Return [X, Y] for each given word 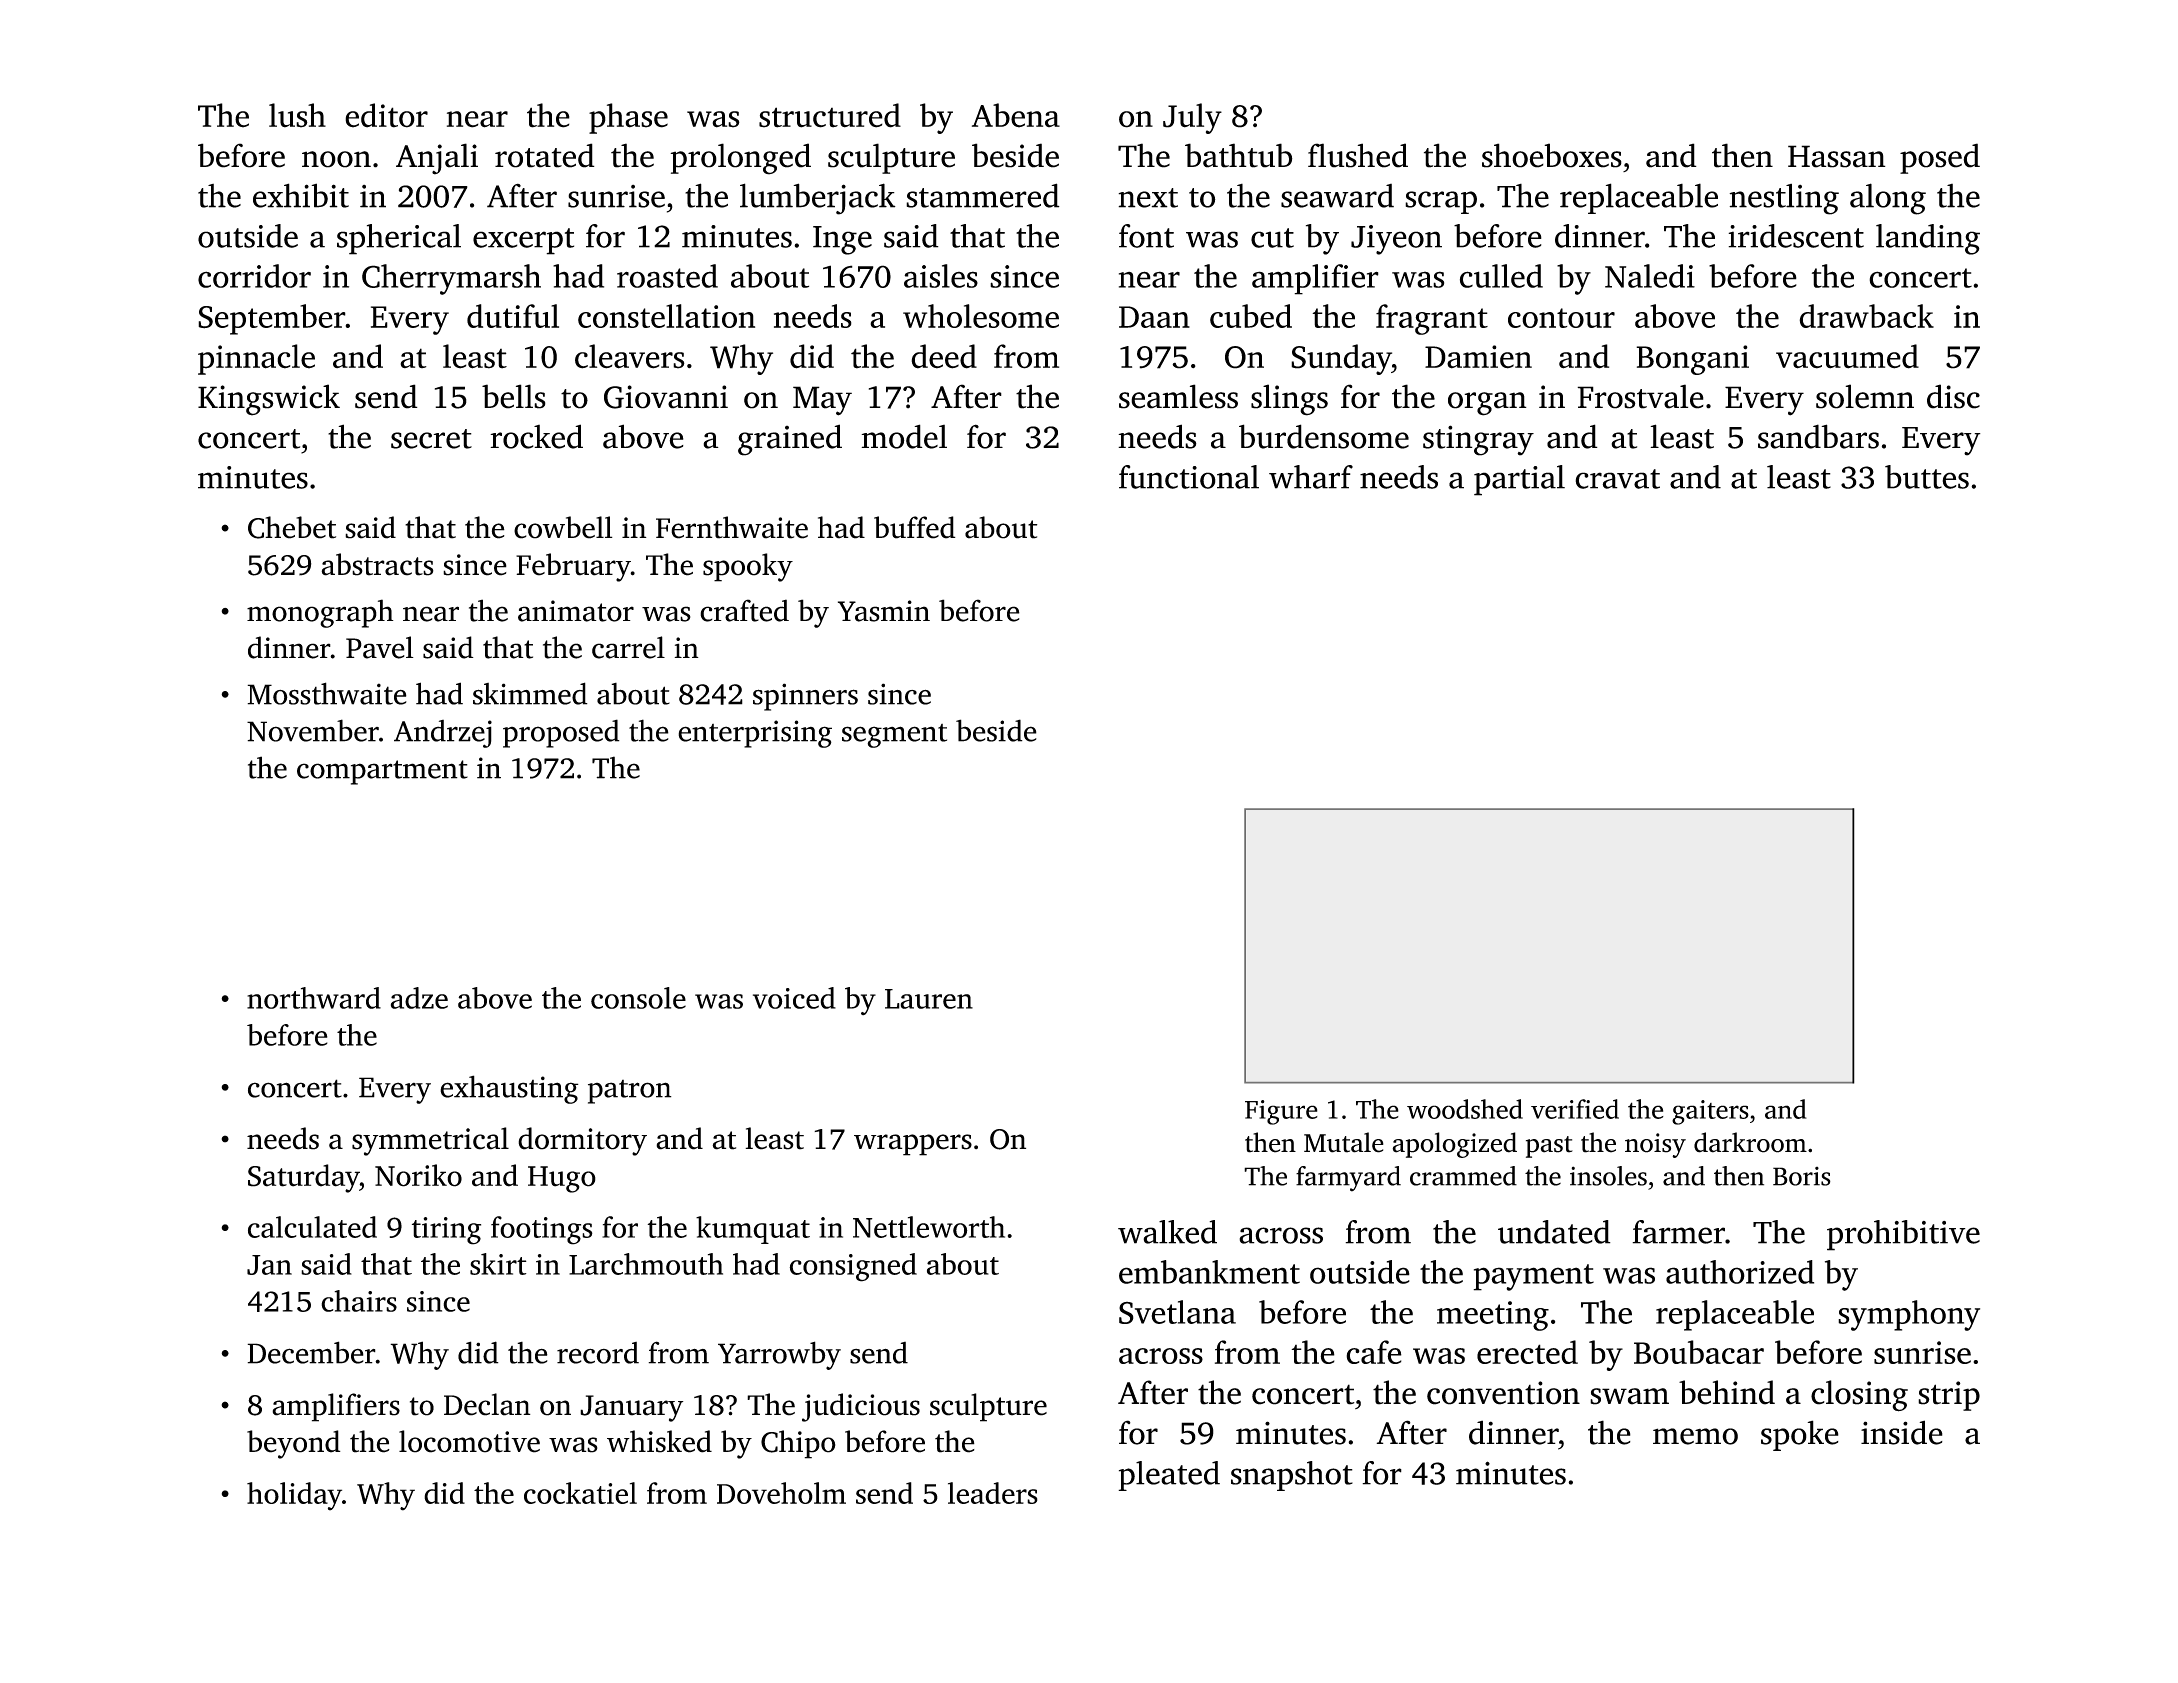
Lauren [929, 999]
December [311, 1352]
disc [1953, 396]
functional [1189, 477]
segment [894, 736]
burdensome [1324, 436]
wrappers [913, 1145]
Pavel [380, 647]
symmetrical [430, 1141]
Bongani [1692, 360]
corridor [254, 276]
